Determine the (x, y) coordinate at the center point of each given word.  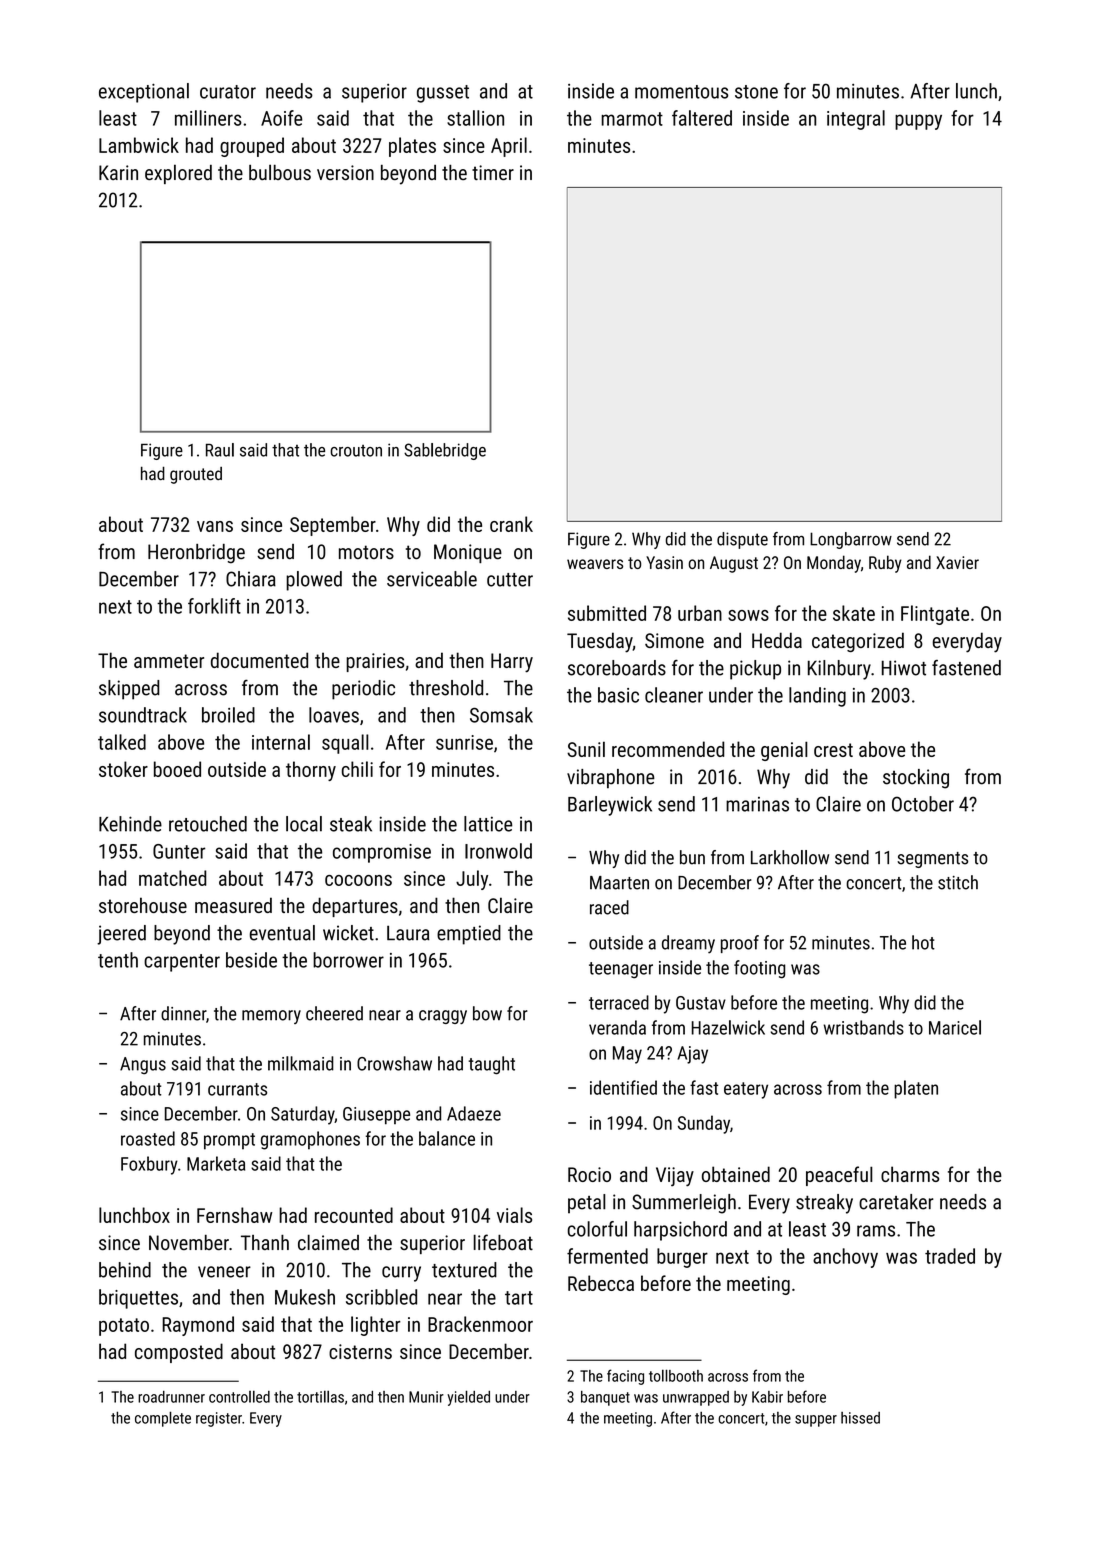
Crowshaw (394, 1063)
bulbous (280, 172)
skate (854, 613)
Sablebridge (445, 451)
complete (163, 1419)
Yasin (664, 562)
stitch (958, 882)
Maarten (619, 883)
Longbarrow (851, 540)
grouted (196, 475)
